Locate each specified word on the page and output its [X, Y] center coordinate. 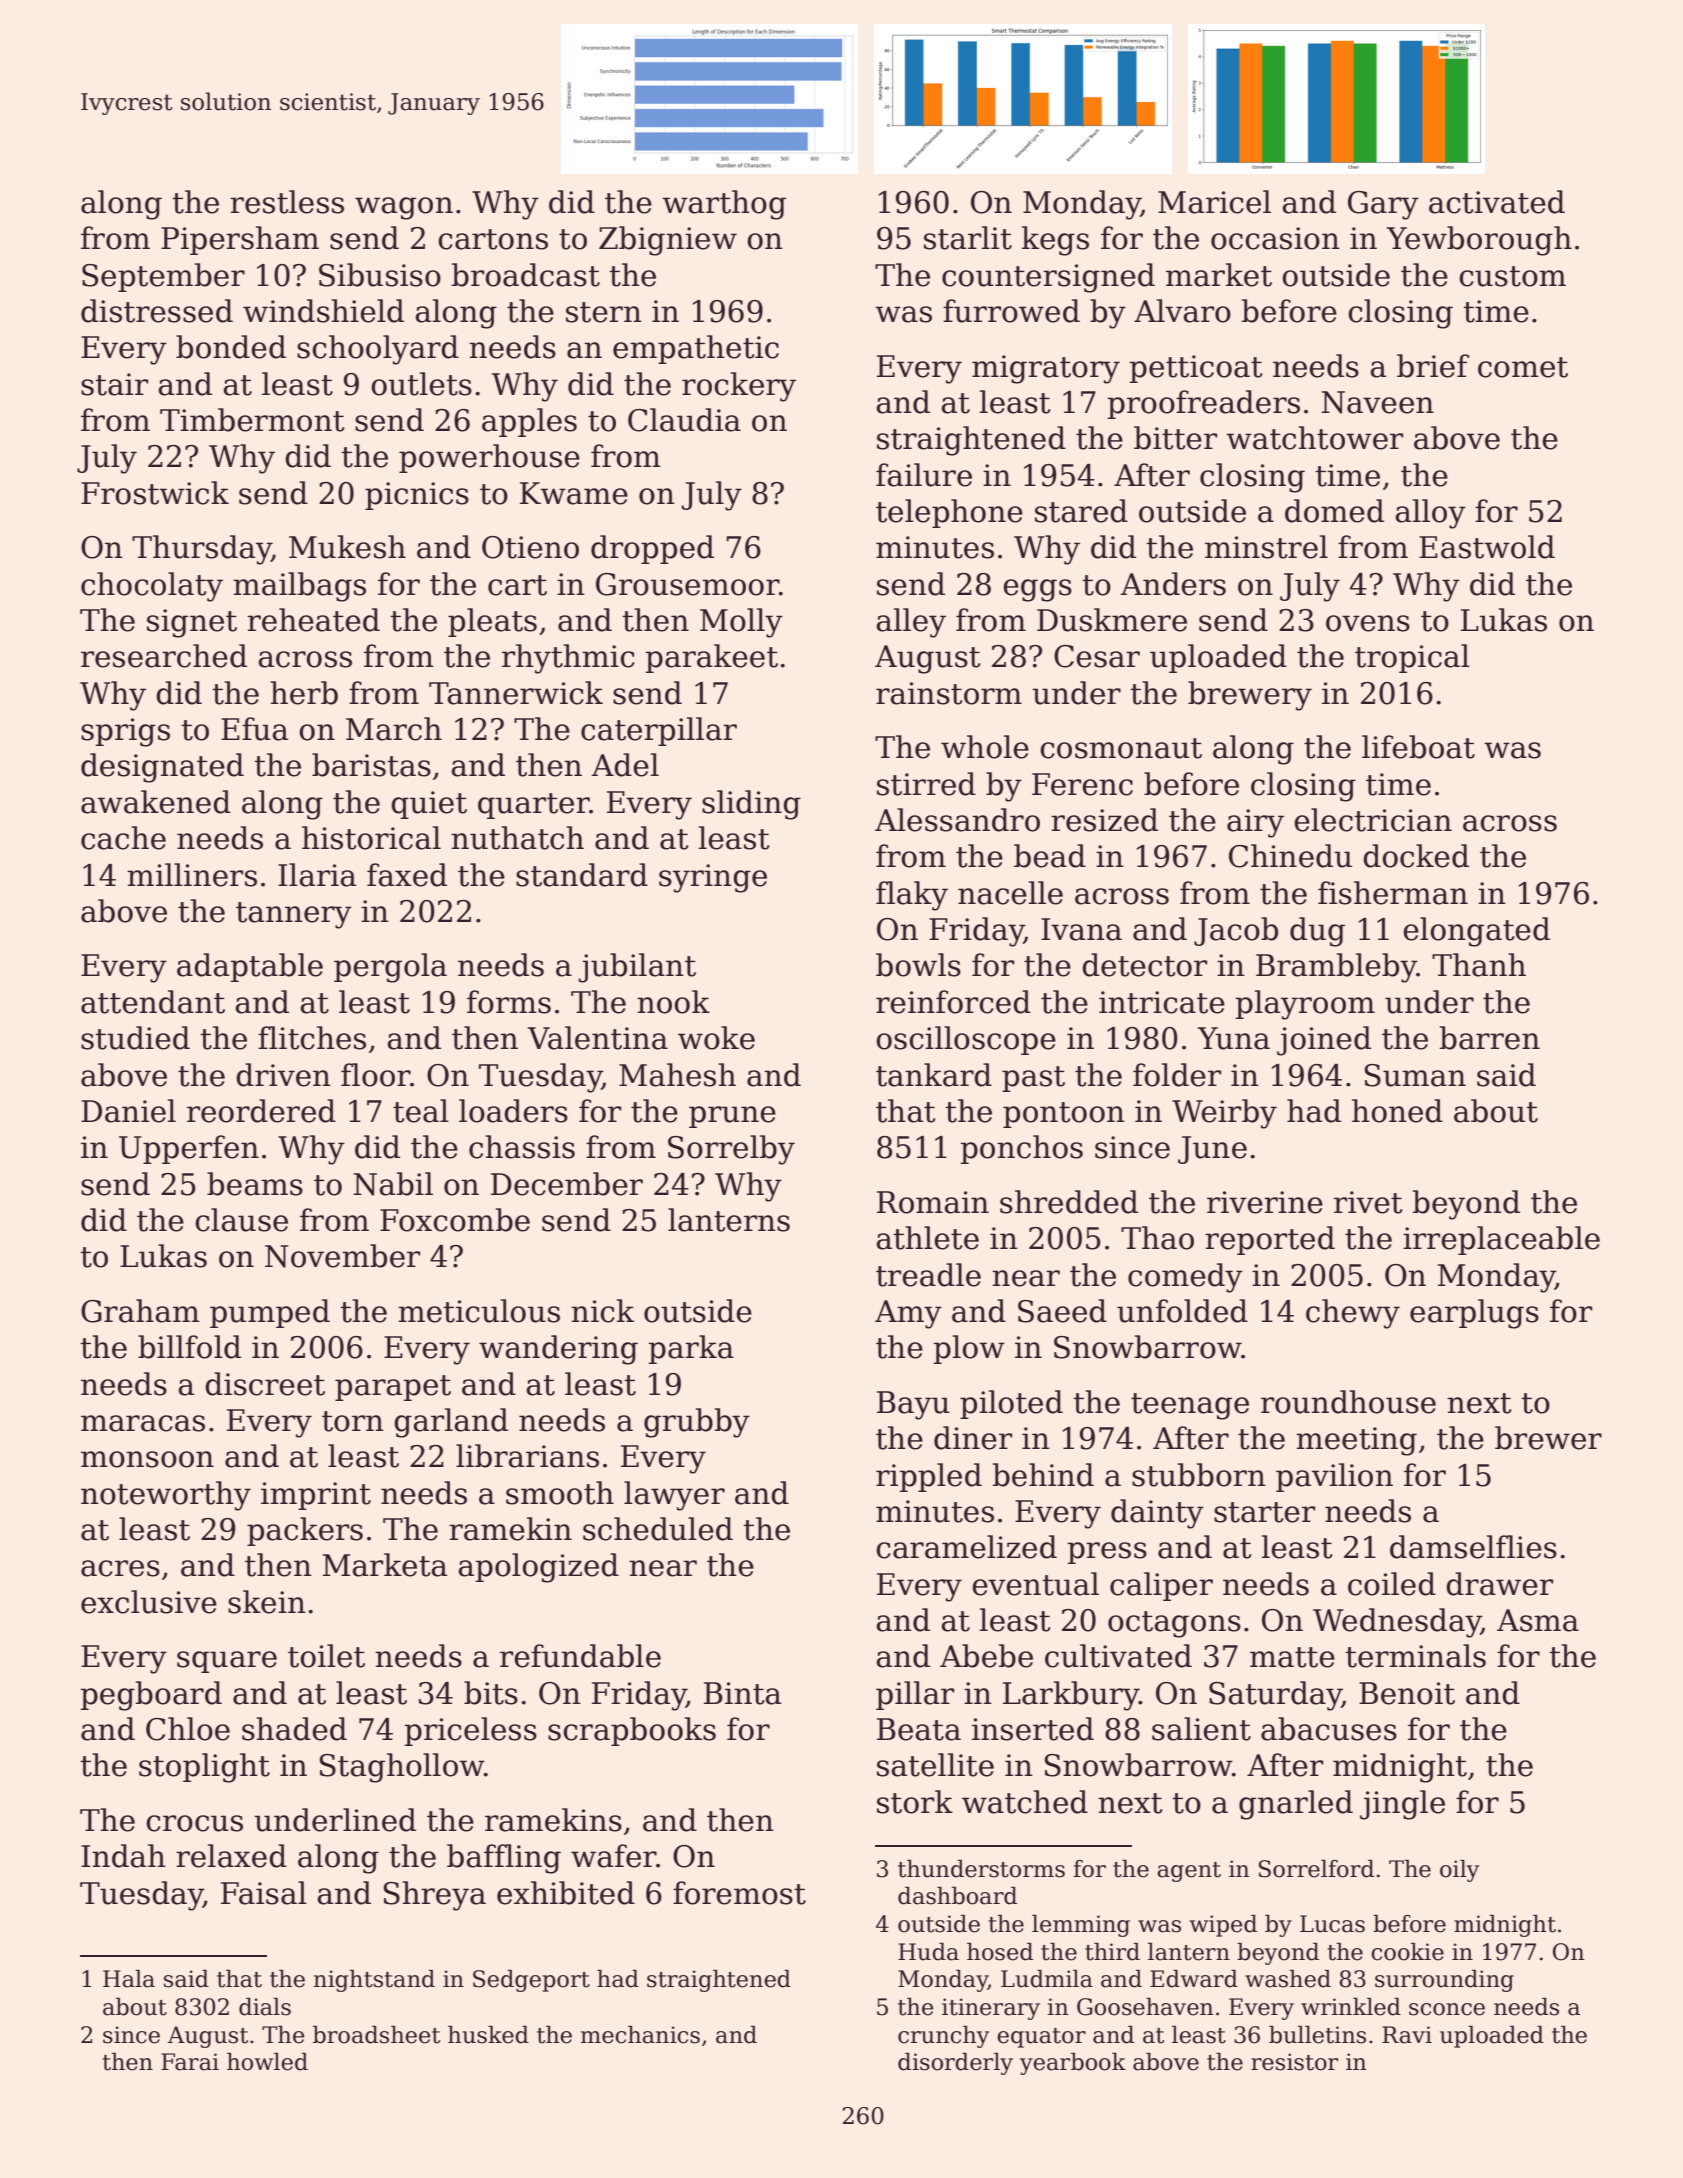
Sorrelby [731, 1150]
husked [488, 2035]
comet [1523, 367]
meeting [1356, 1441]
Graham [140, 1311]
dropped [652, 549]
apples [529, 422]
